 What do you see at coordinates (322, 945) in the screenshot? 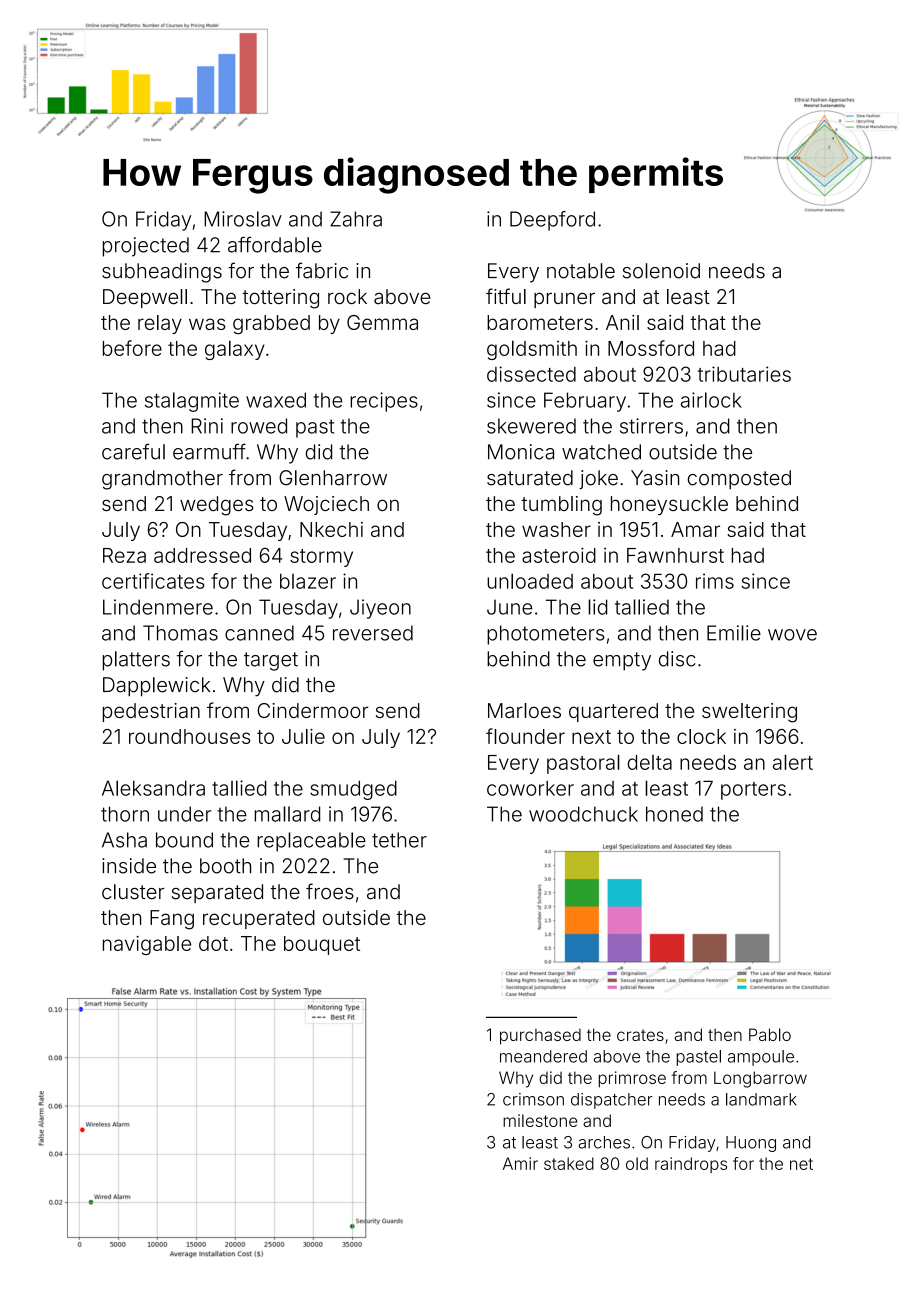
I see `bouquet` at bounding box center [322, 945].
